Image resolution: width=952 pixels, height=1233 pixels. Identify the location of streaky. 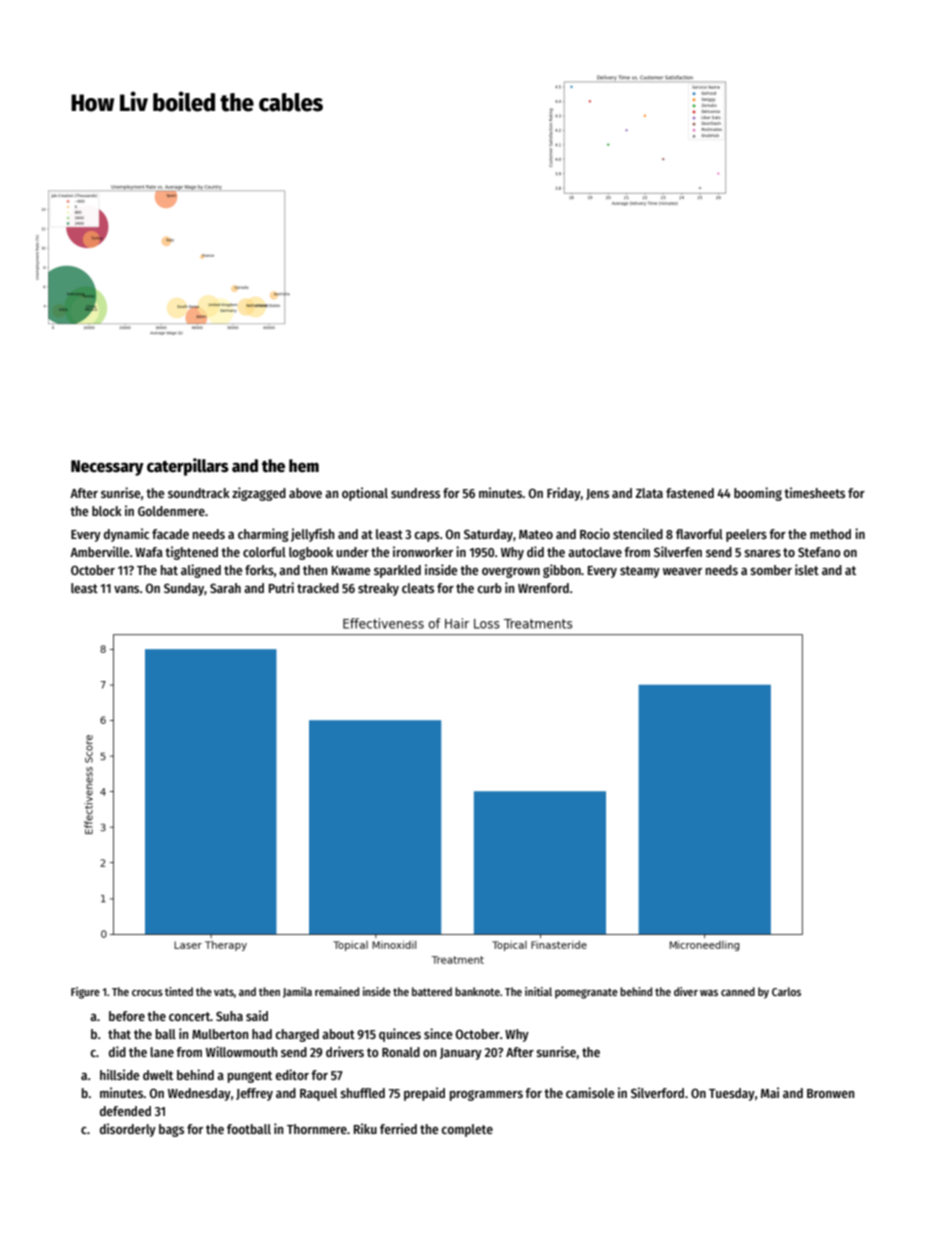
(378, 589).
